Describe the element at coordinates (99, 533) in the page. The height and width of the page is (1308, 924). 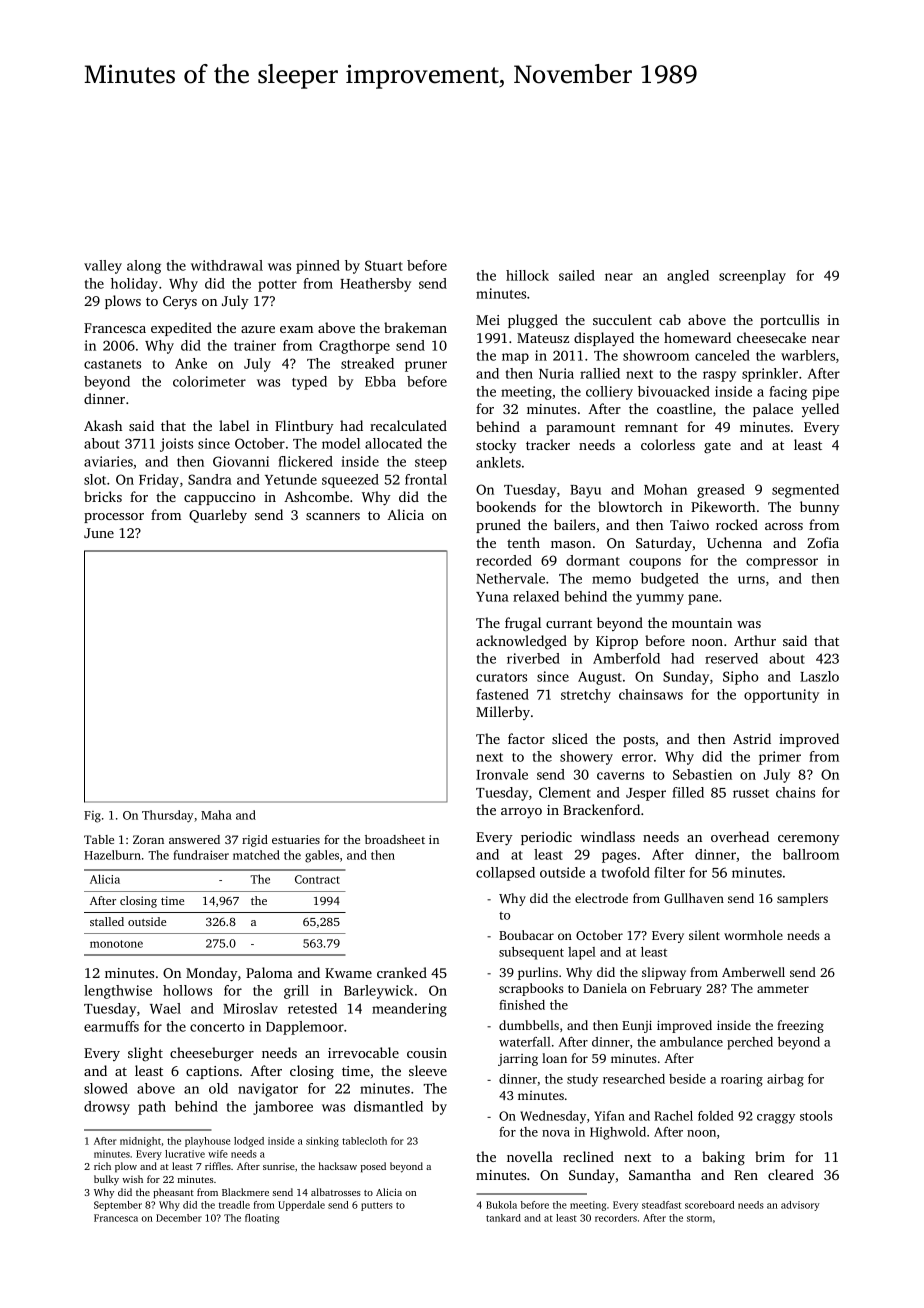
I see `June` at that location.
